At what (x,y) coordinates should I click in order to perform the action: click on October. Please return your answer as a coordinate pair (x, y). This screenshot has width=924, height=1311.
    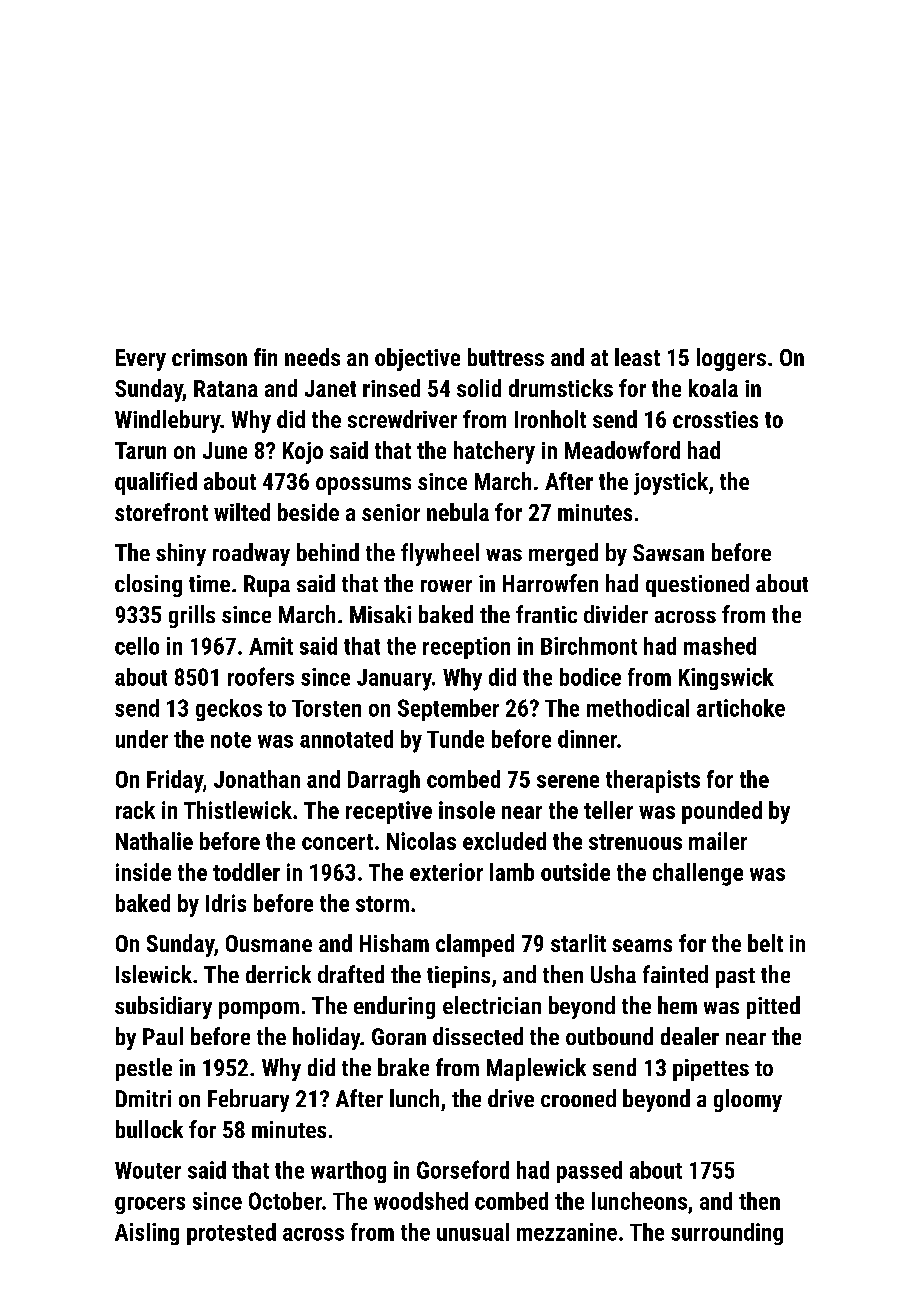
    Looking at the image, I should click on (285, 1201).
